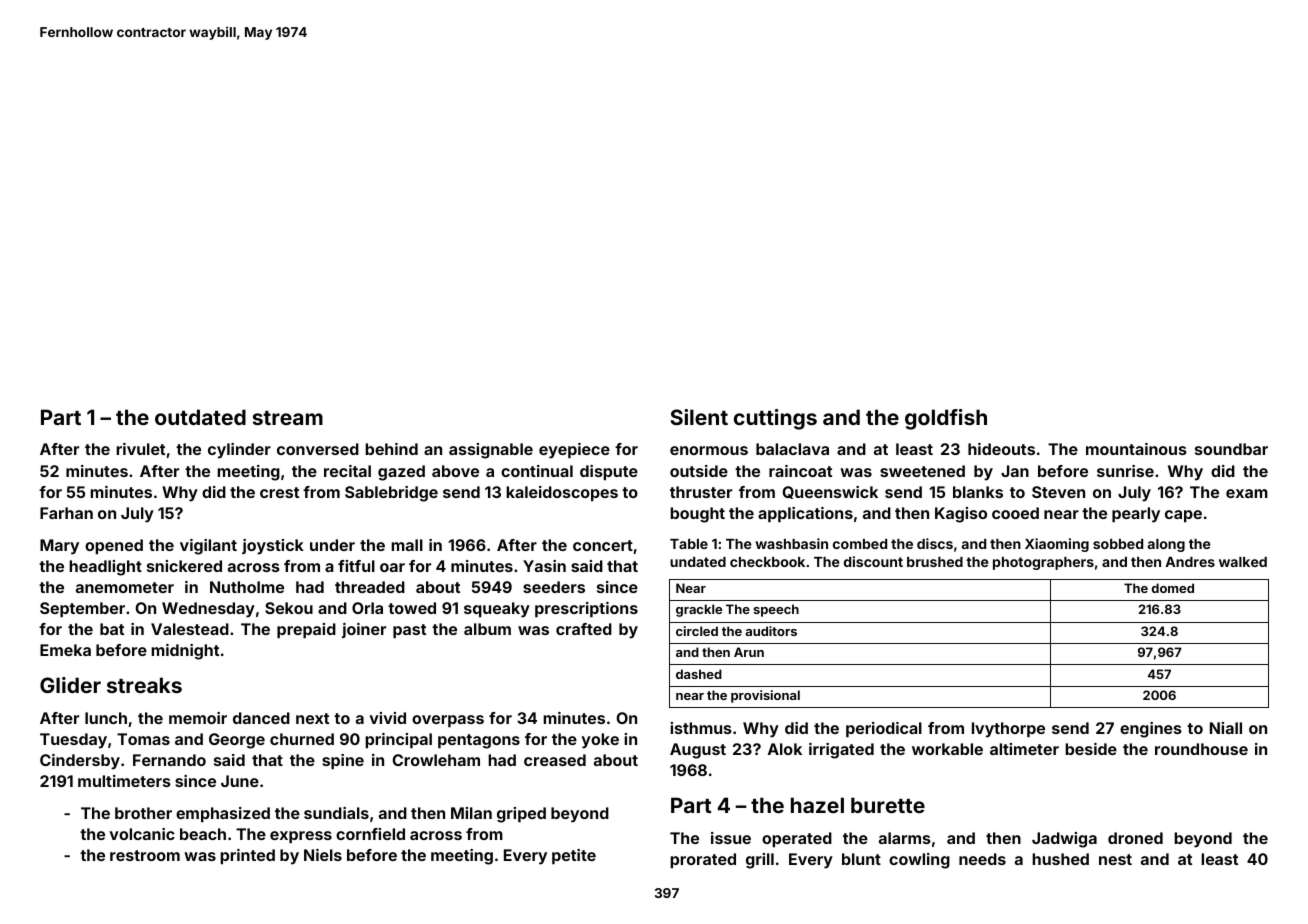 This page has width=1308, height=924. What do you see at coordinates (301, 837) in the page?
I see `express` at bounding box center [301, 837].
